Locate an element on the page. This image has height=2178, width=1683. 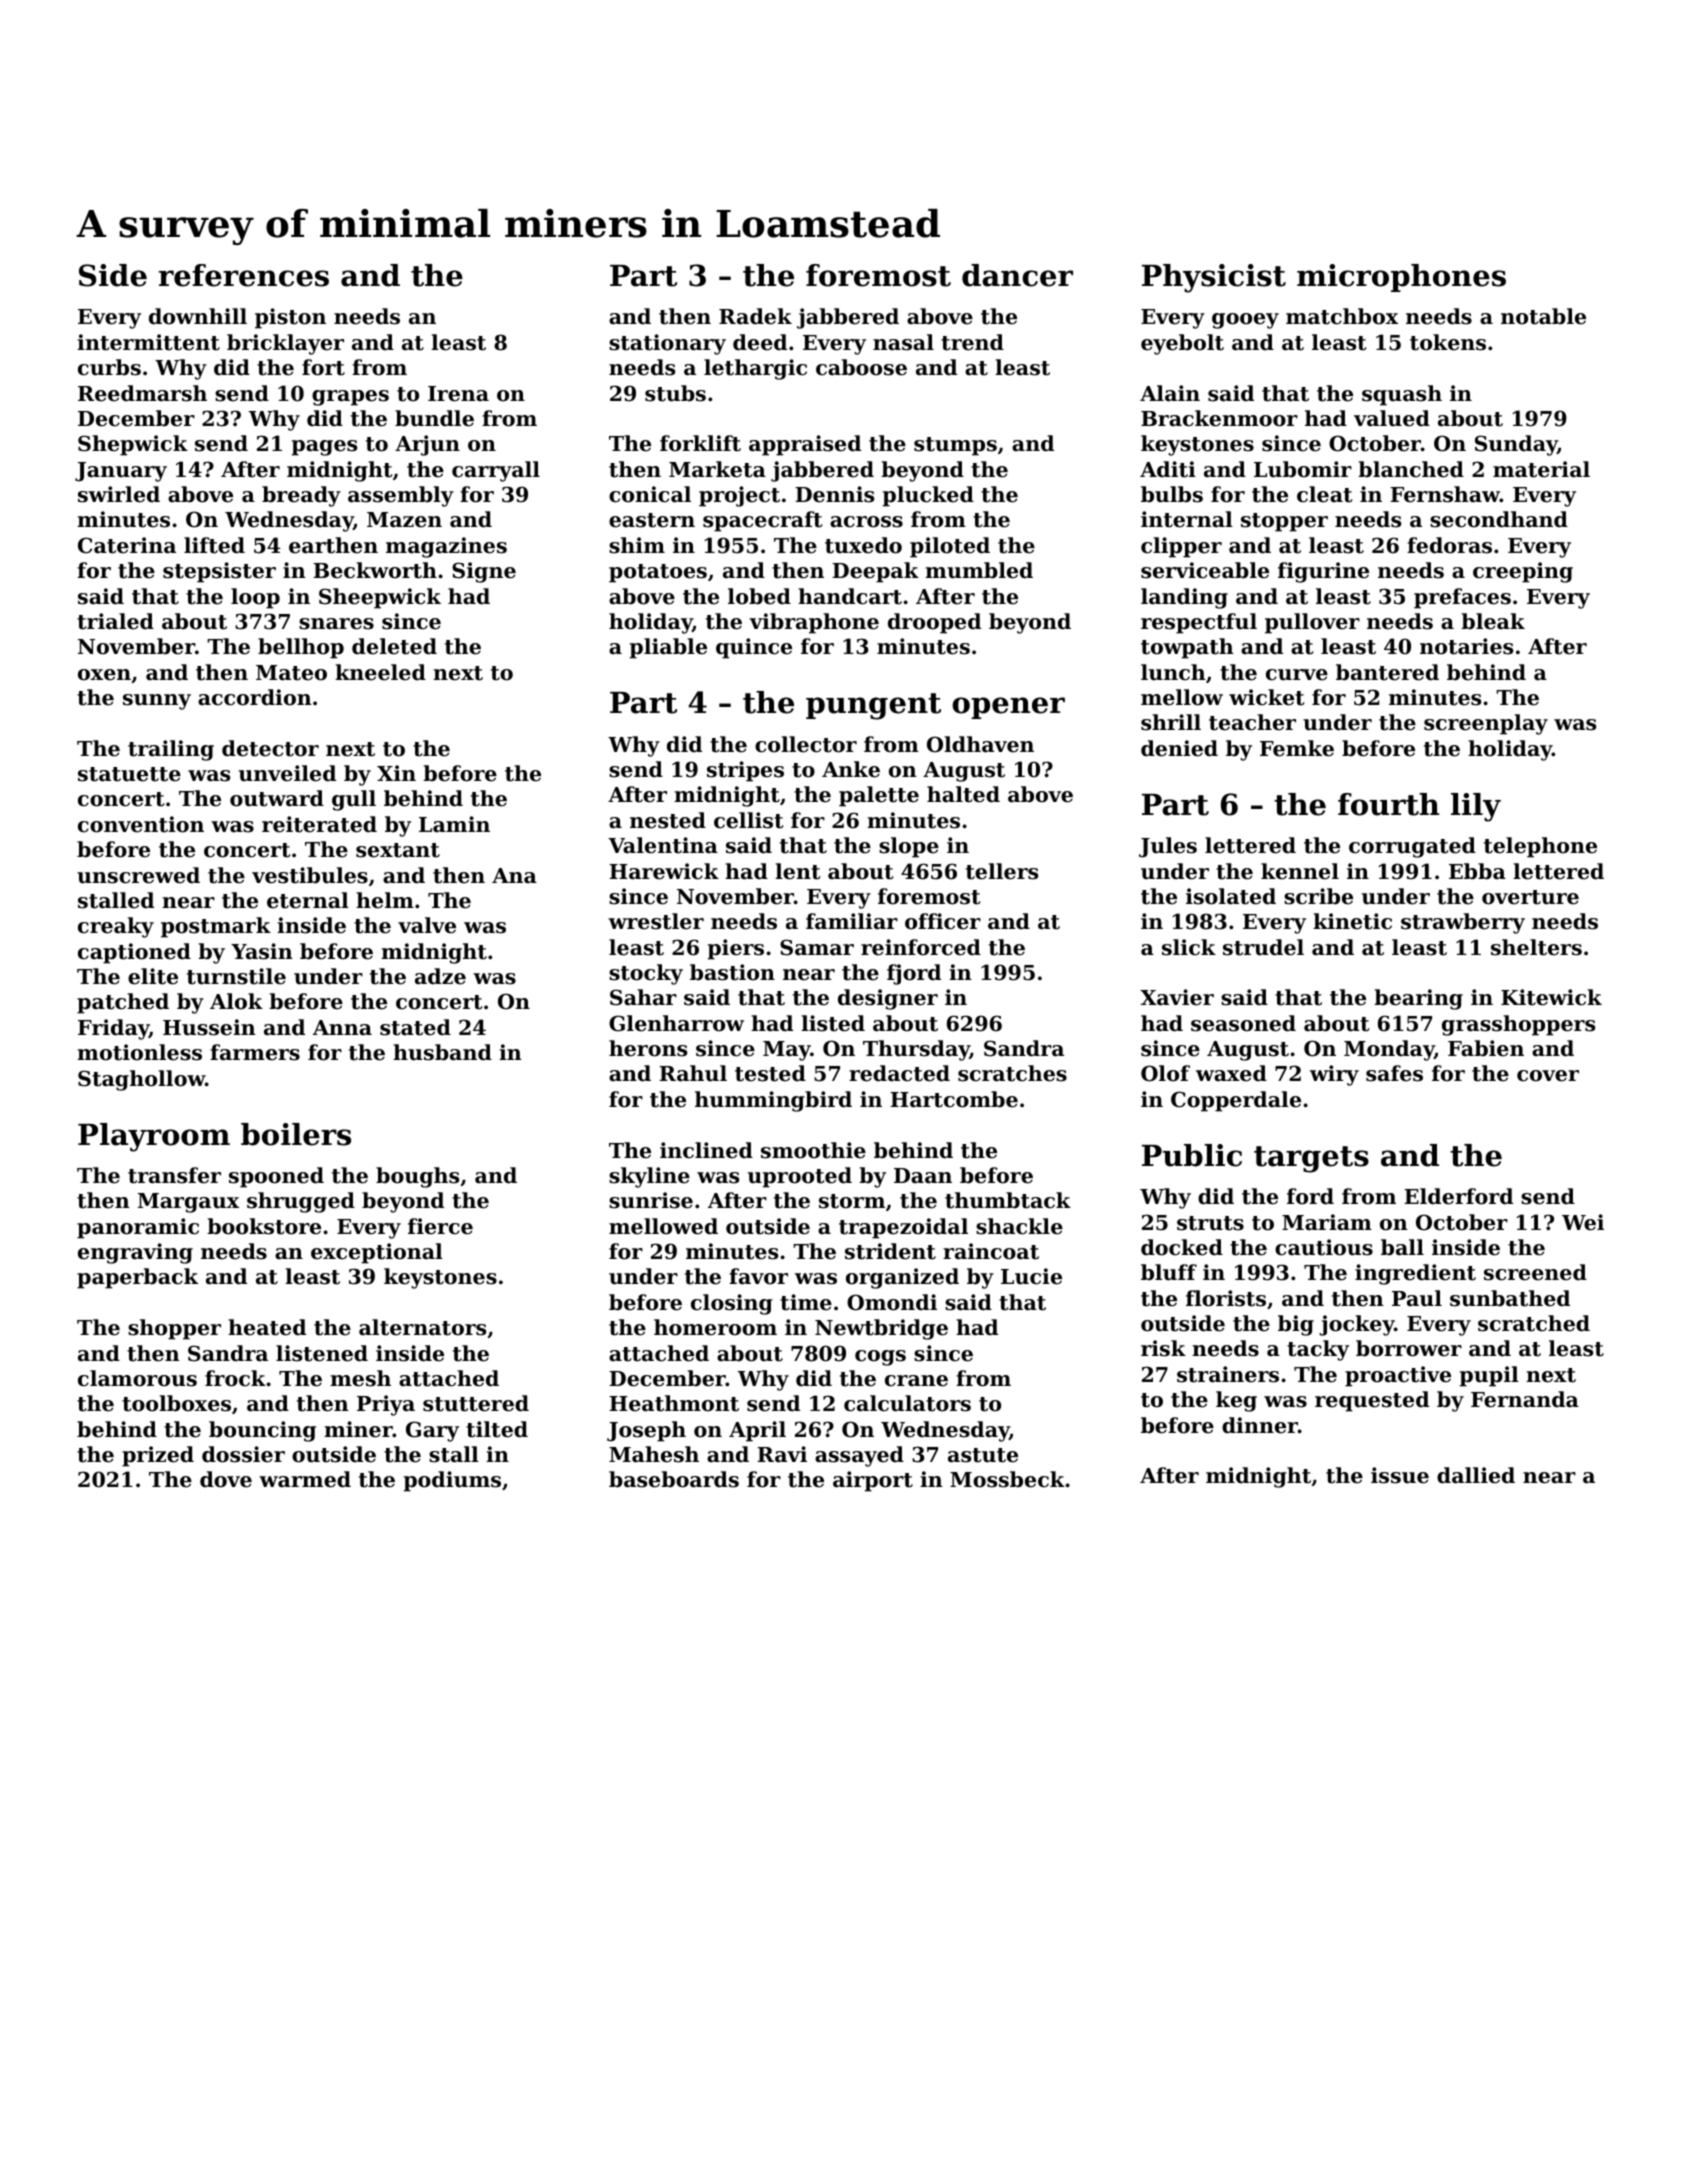
references is located at coordinates (244, 275).
